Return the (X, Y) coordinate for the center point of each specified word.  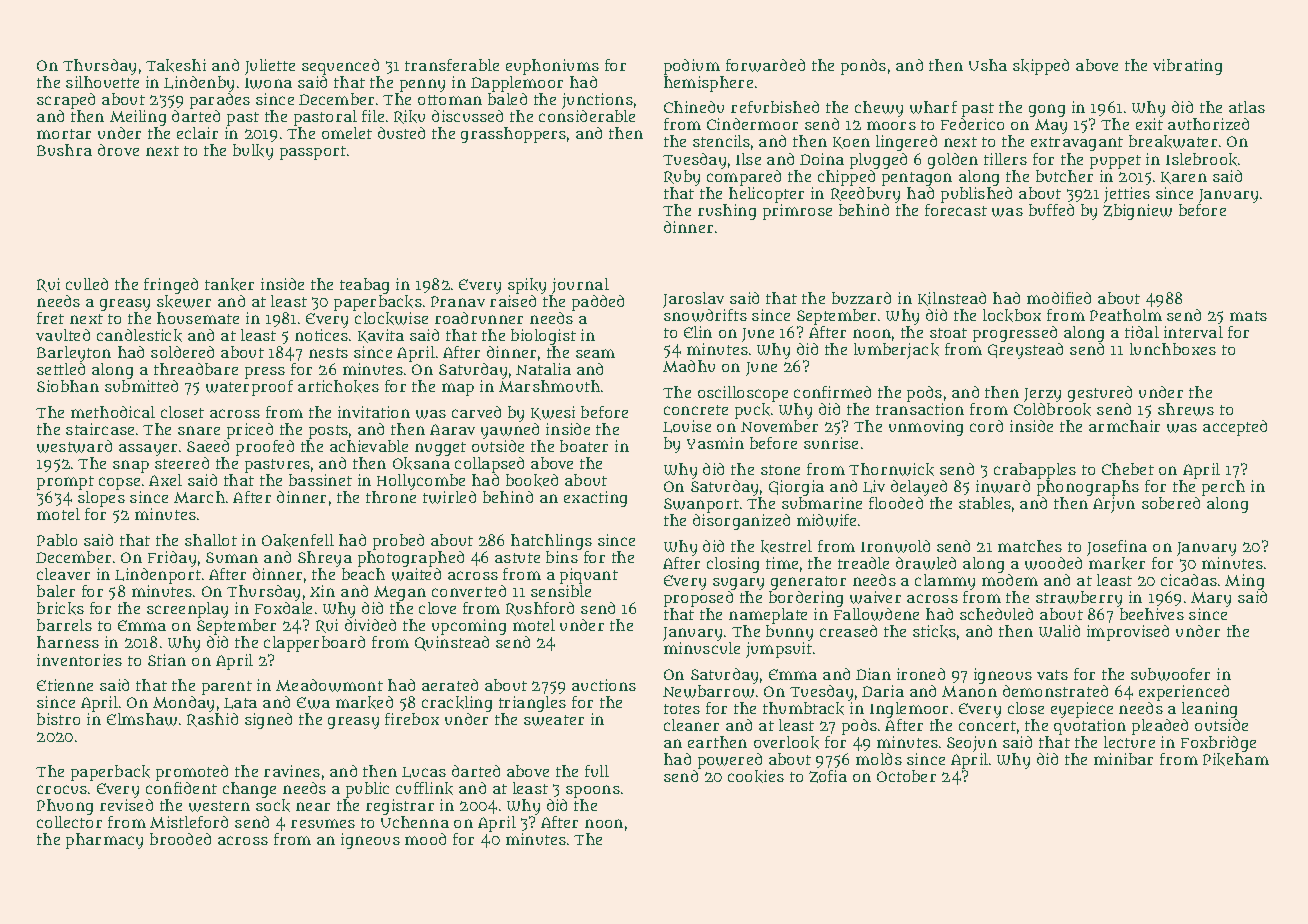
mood (425, 839)
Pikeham (1236, 759)
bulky (253, 152)
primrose (797, 212)
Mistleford (189, 822)
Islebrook (1201, 159)
